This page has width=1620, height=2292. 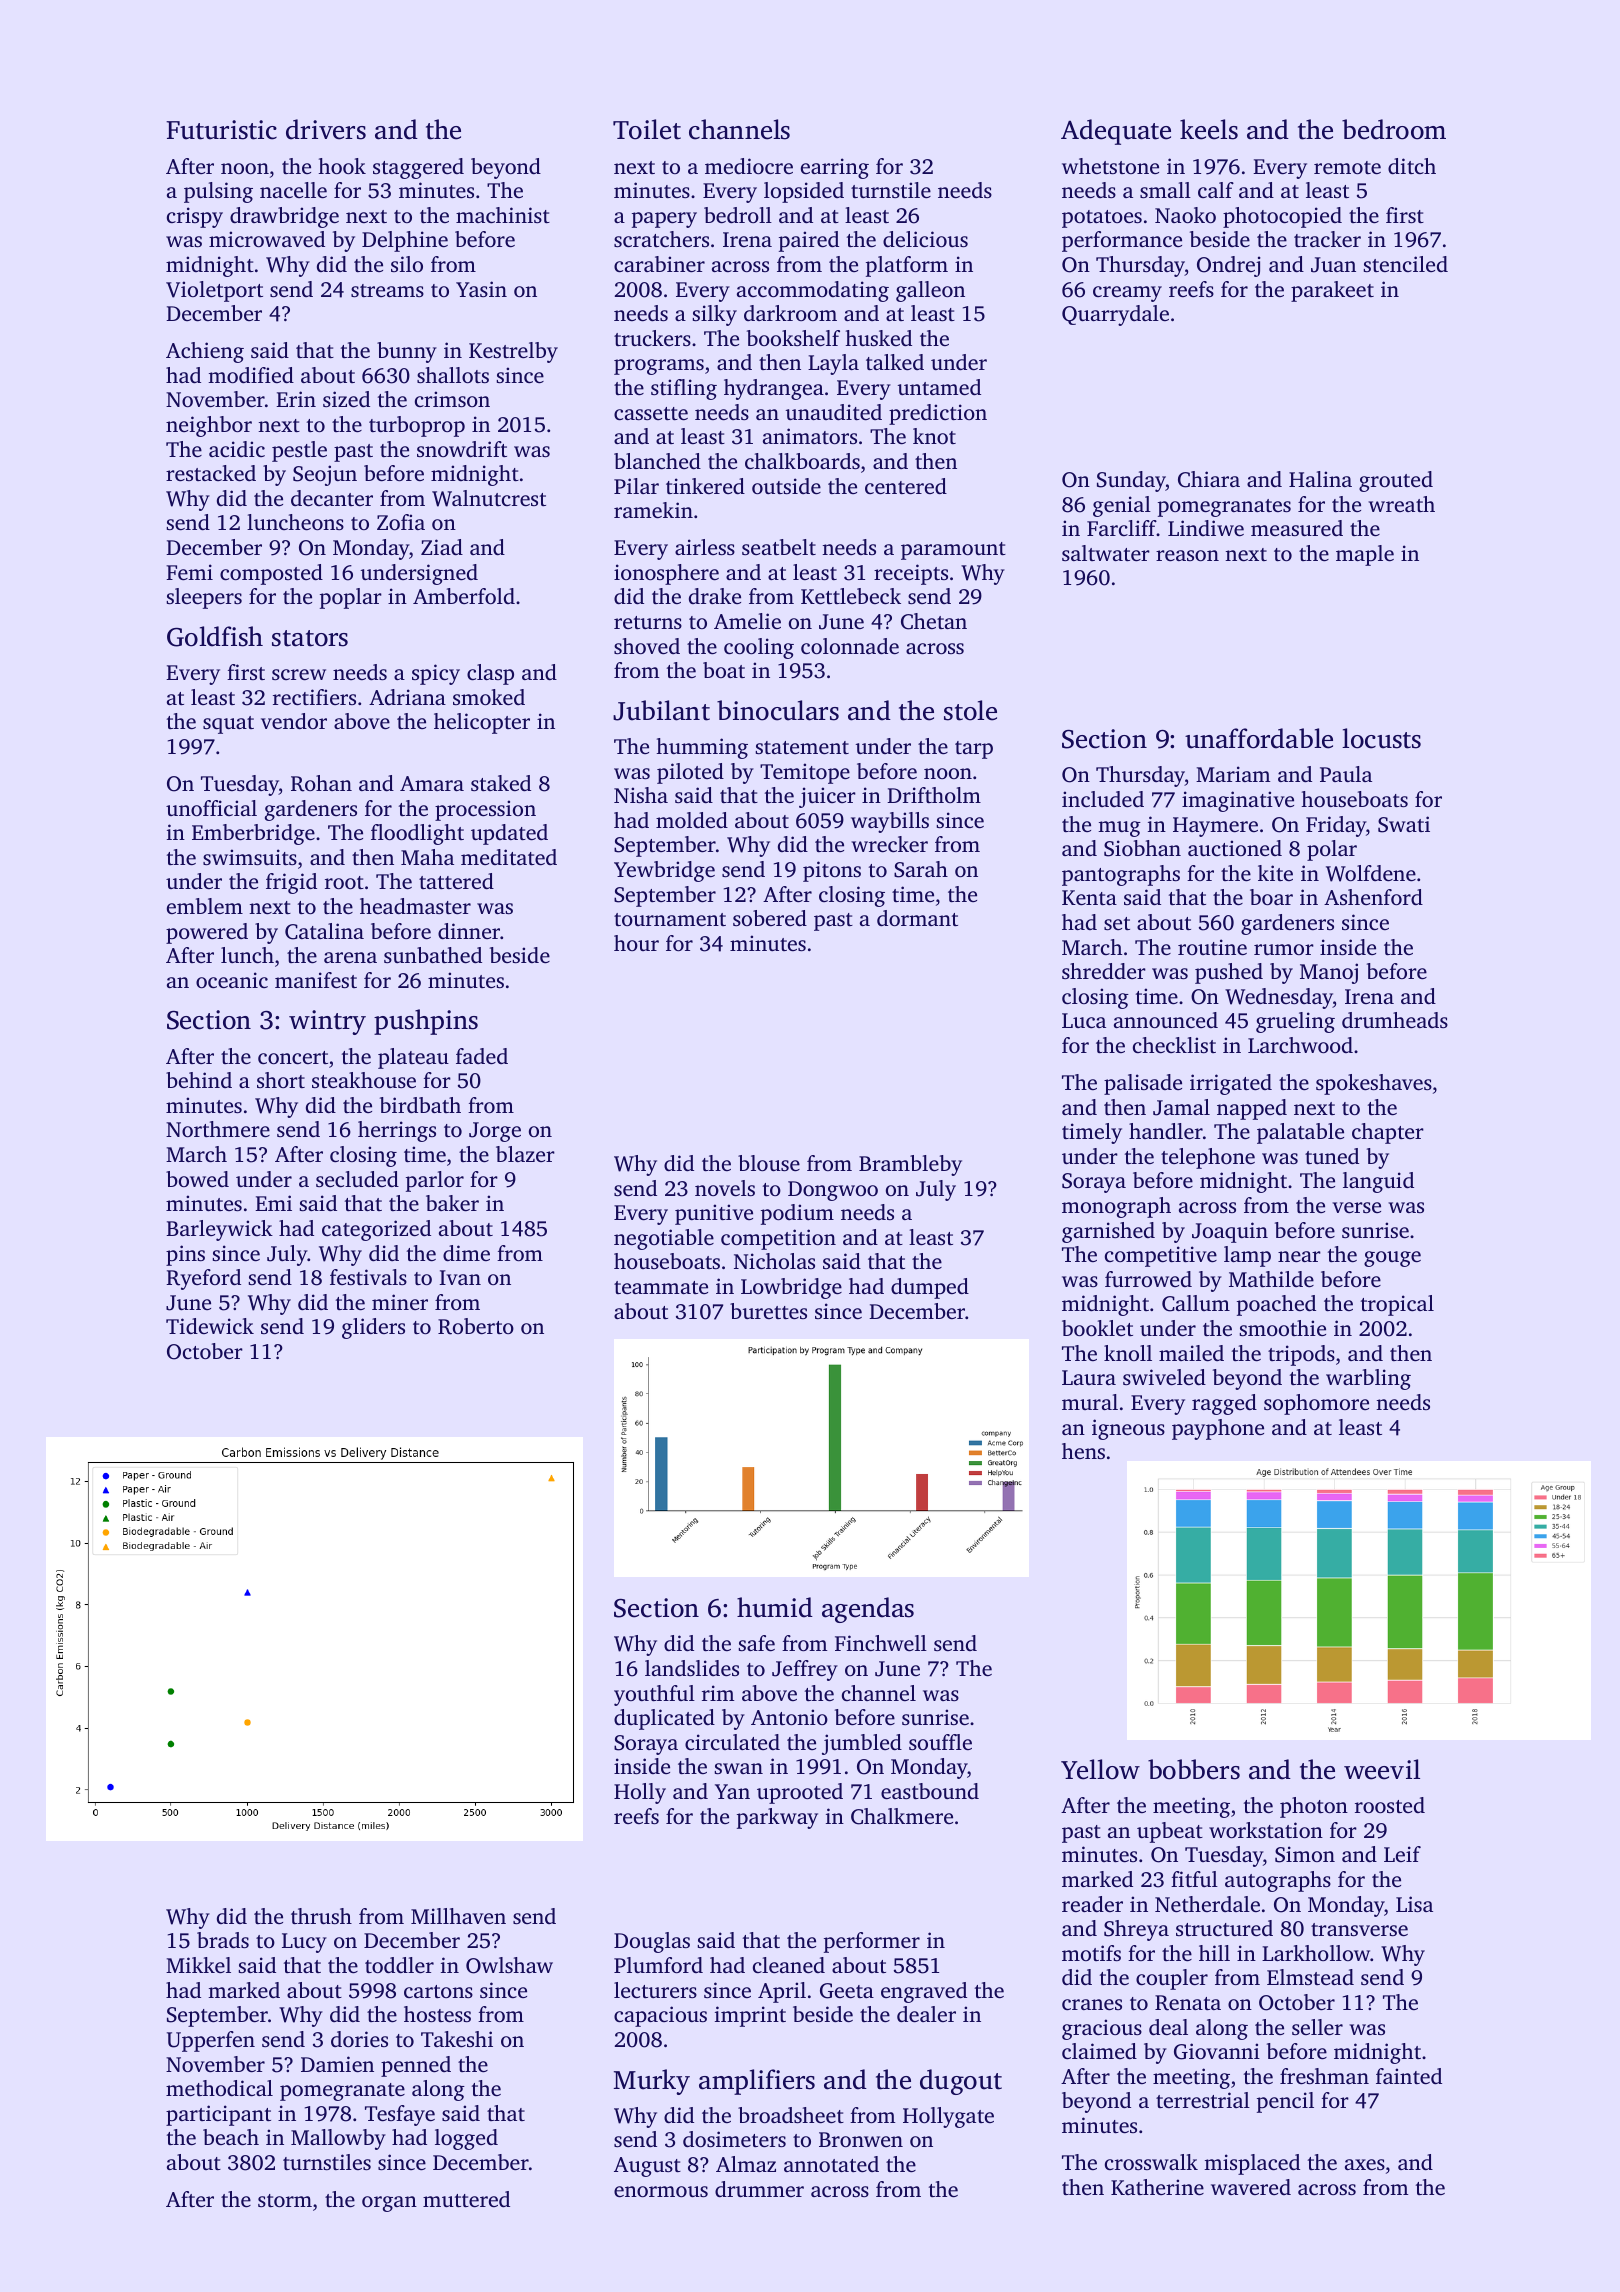 I want to click on muttered, so click(x=466, y=2199).
